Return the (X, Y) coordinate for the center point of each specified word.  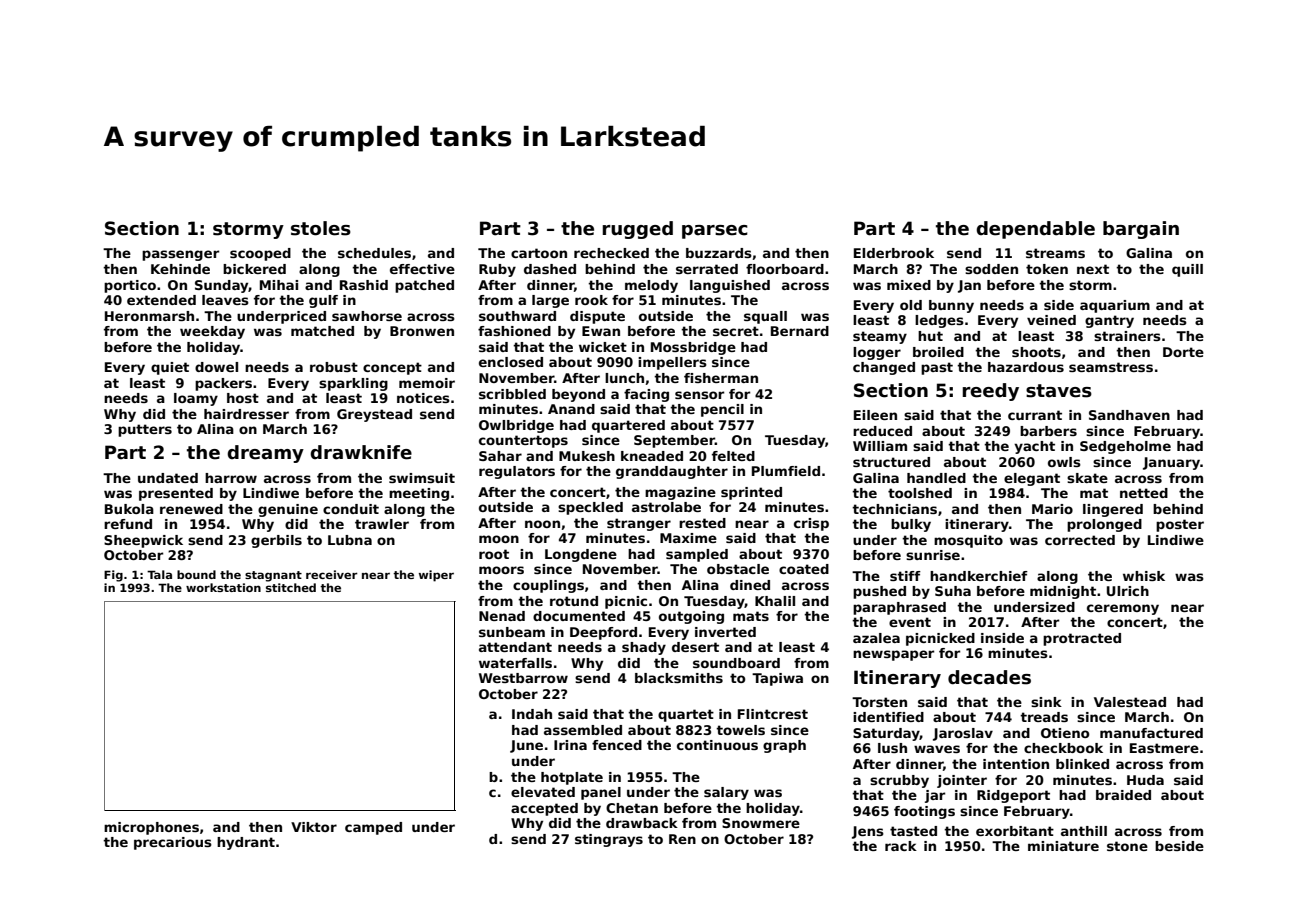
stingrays (609, 840)
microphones (151, 828)
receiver (332, 574)
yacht (1034, 447)
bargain (1141, 230)
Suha (953, 591)
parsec (715, 232)
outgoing (691, 617)
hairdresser (246, 414)
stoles (321, 228)
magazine (680, 493)
